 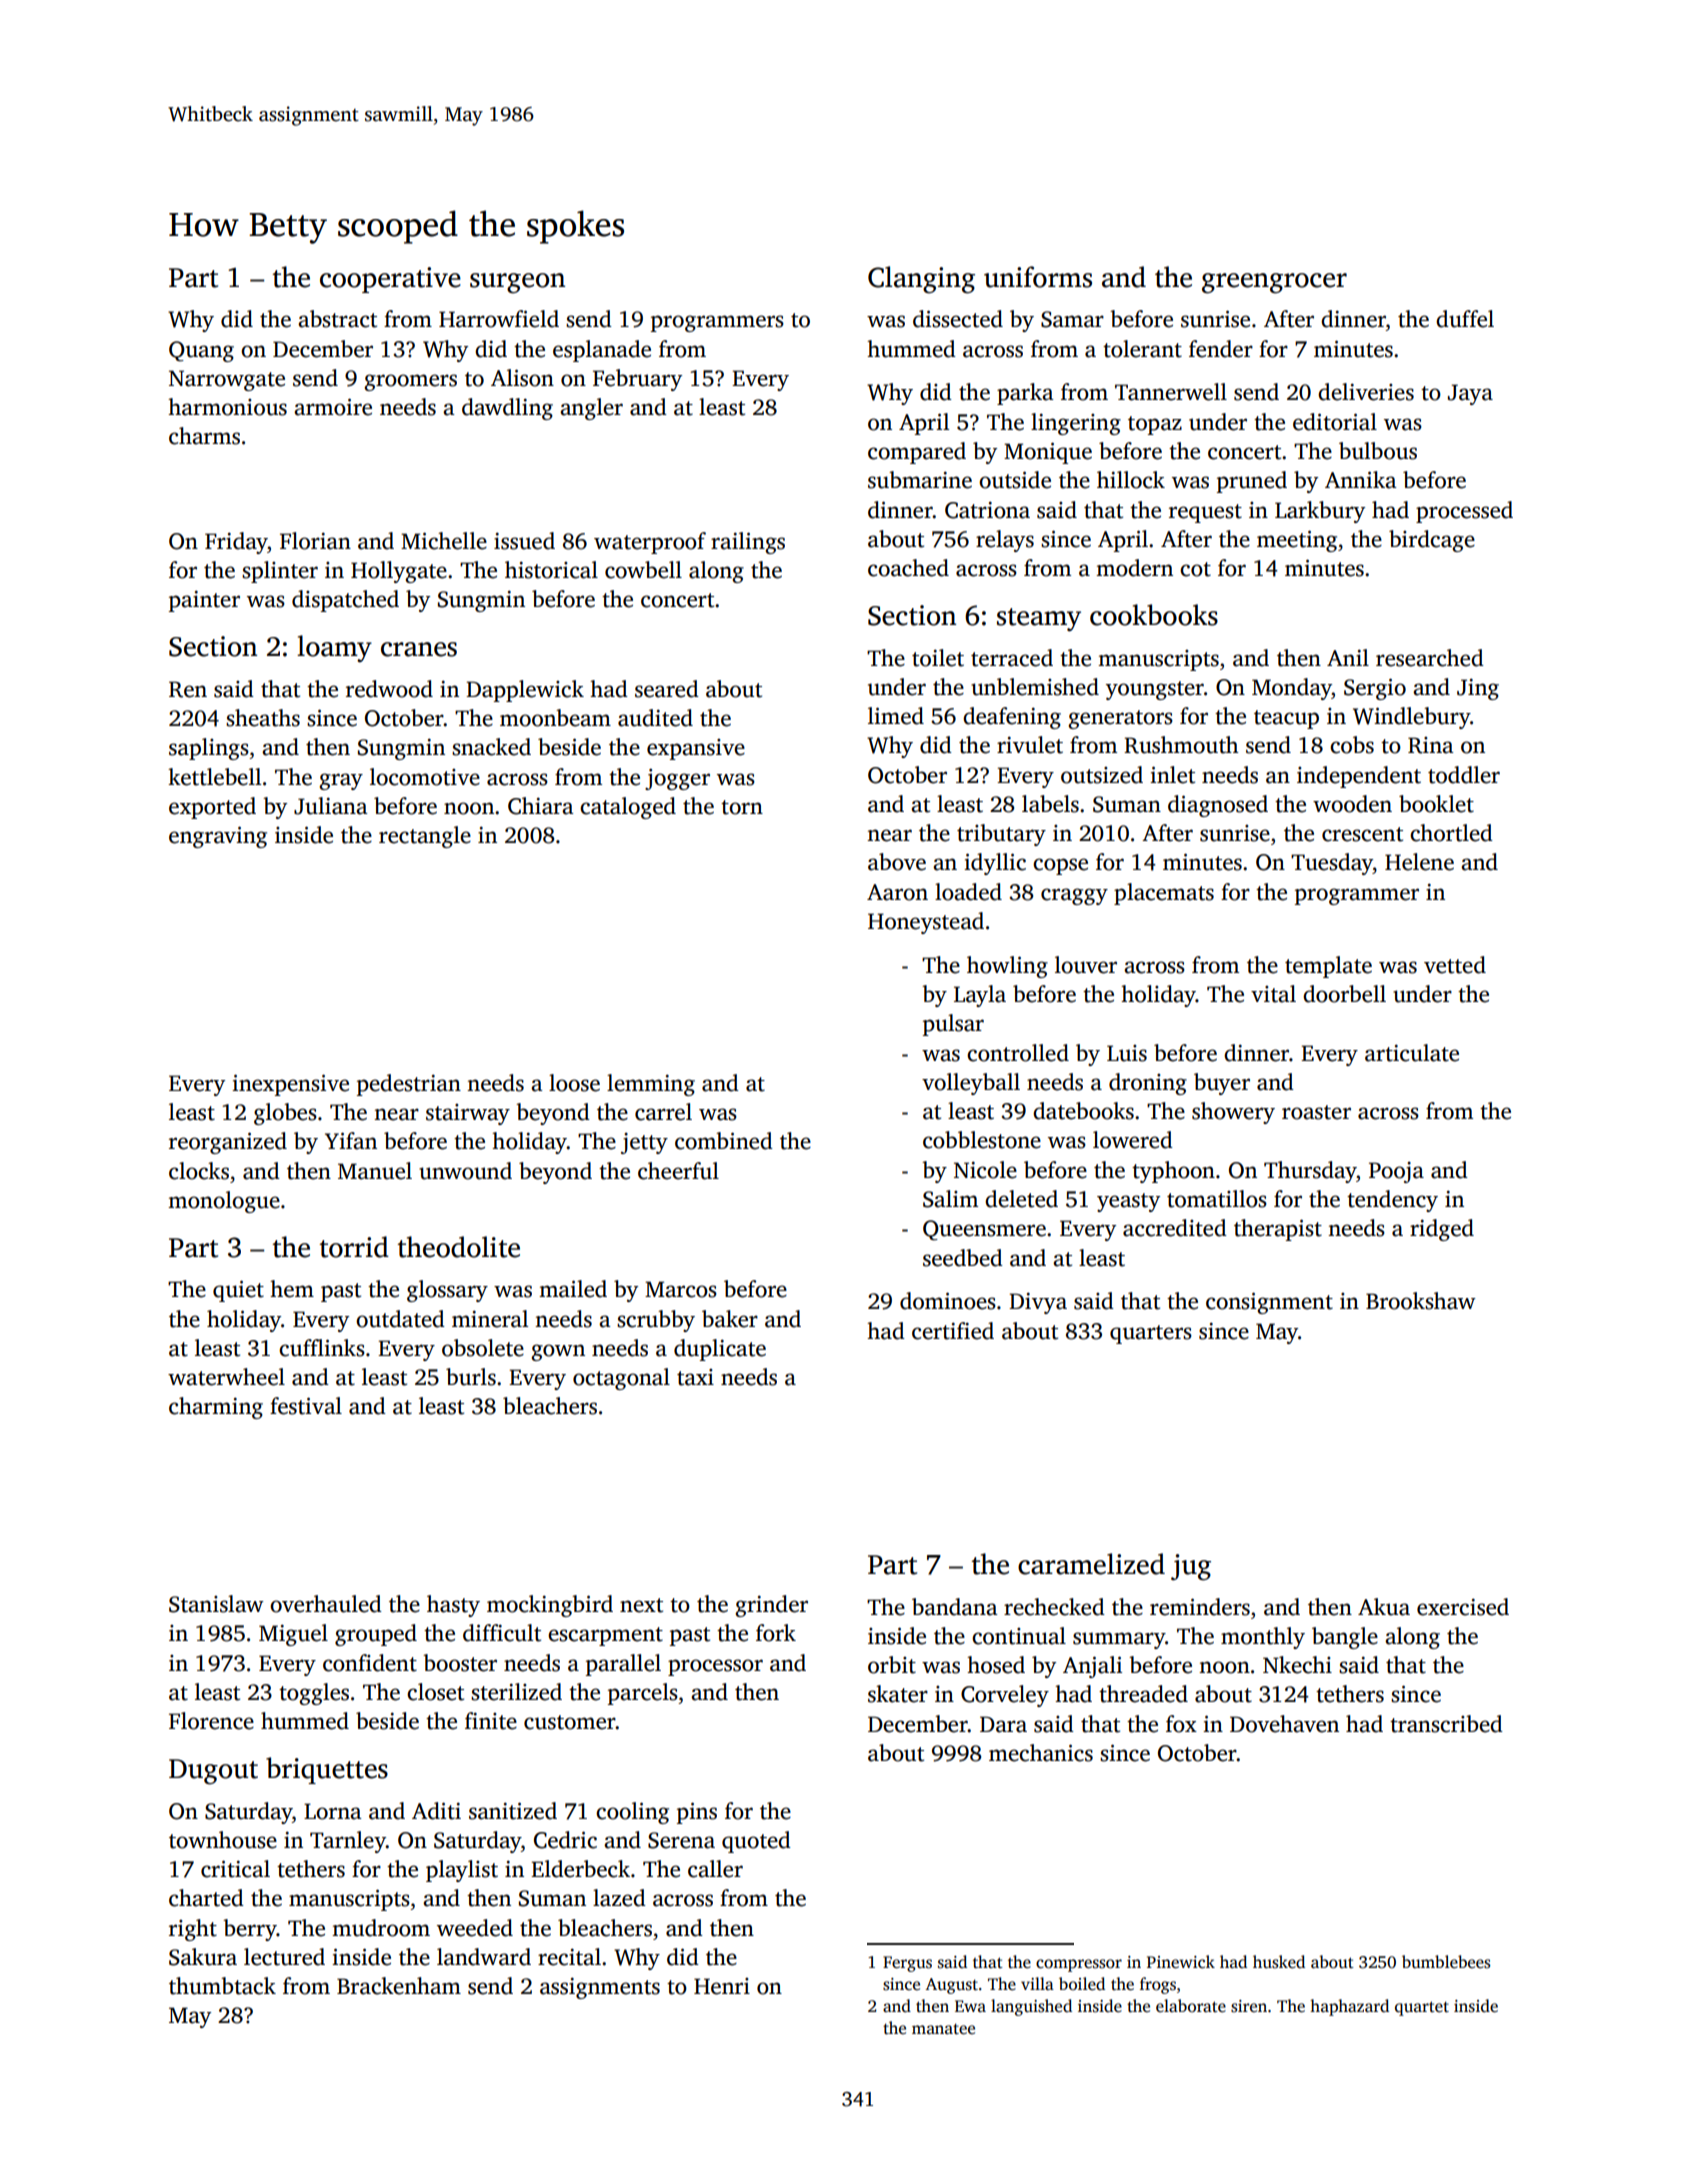 What do you see at coordinates (695, 1377) in the document?
I see `taxi` at bounding box center [695, 1377].
